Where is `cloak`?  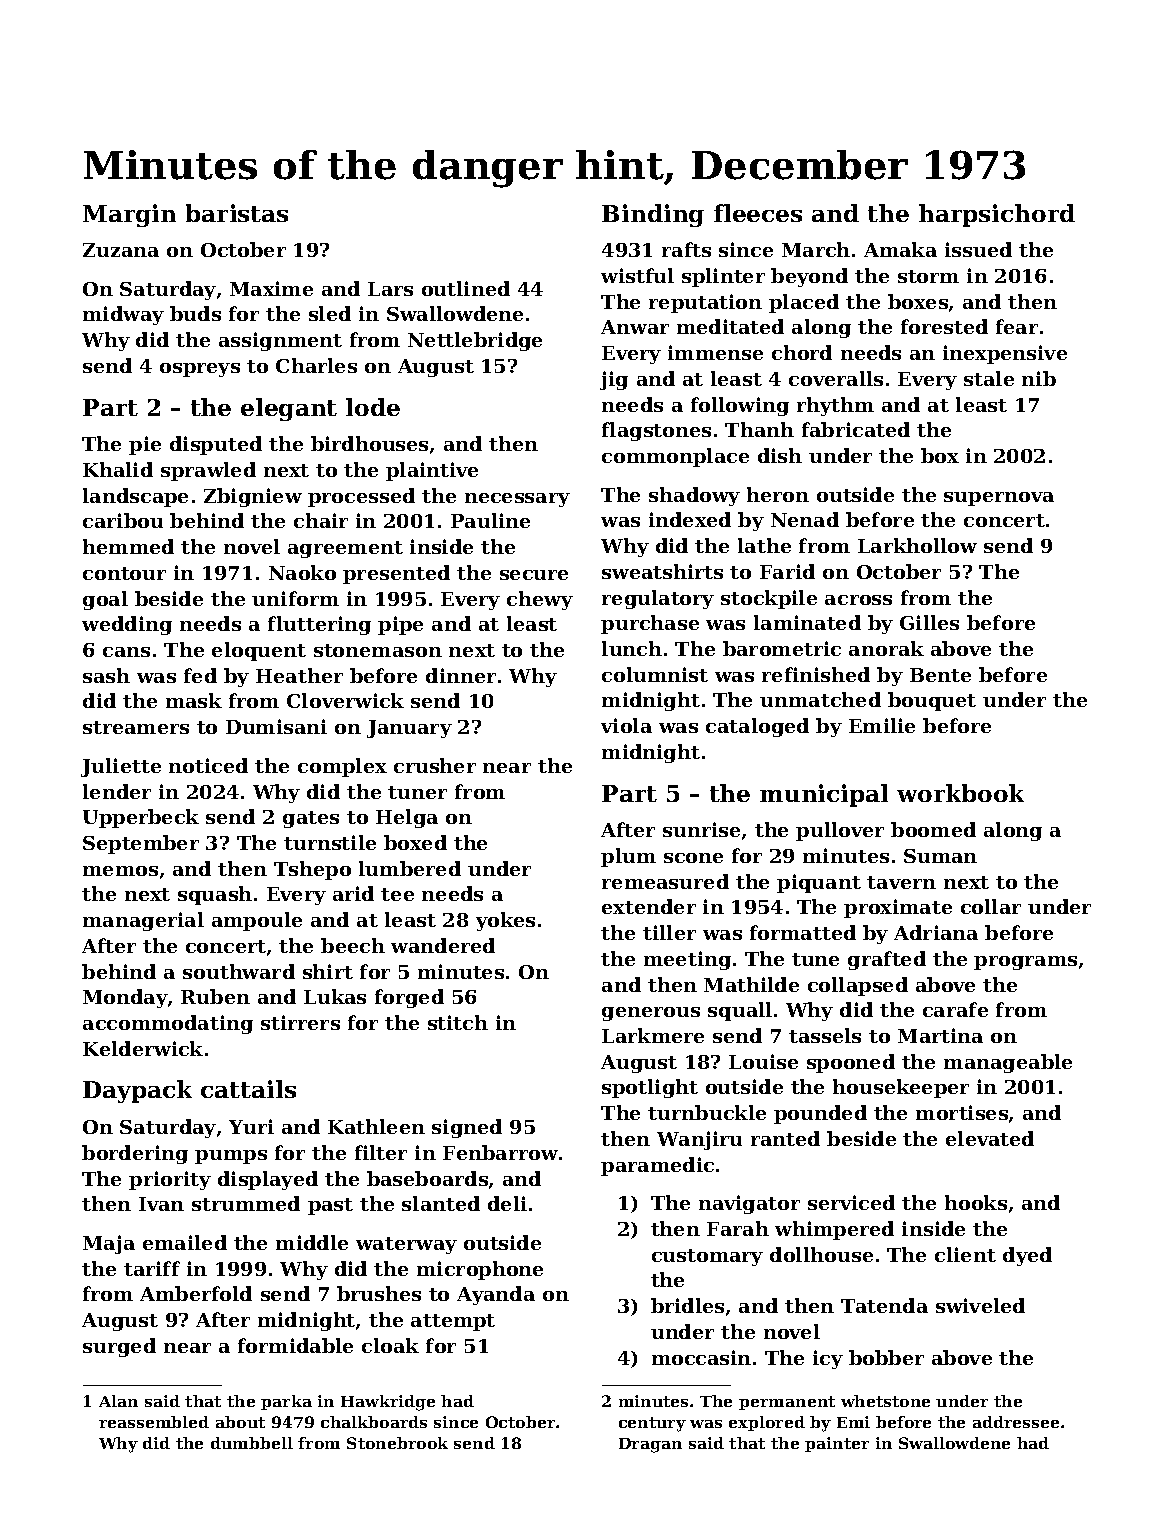
cloak is located at coordinates (390, 1345).
